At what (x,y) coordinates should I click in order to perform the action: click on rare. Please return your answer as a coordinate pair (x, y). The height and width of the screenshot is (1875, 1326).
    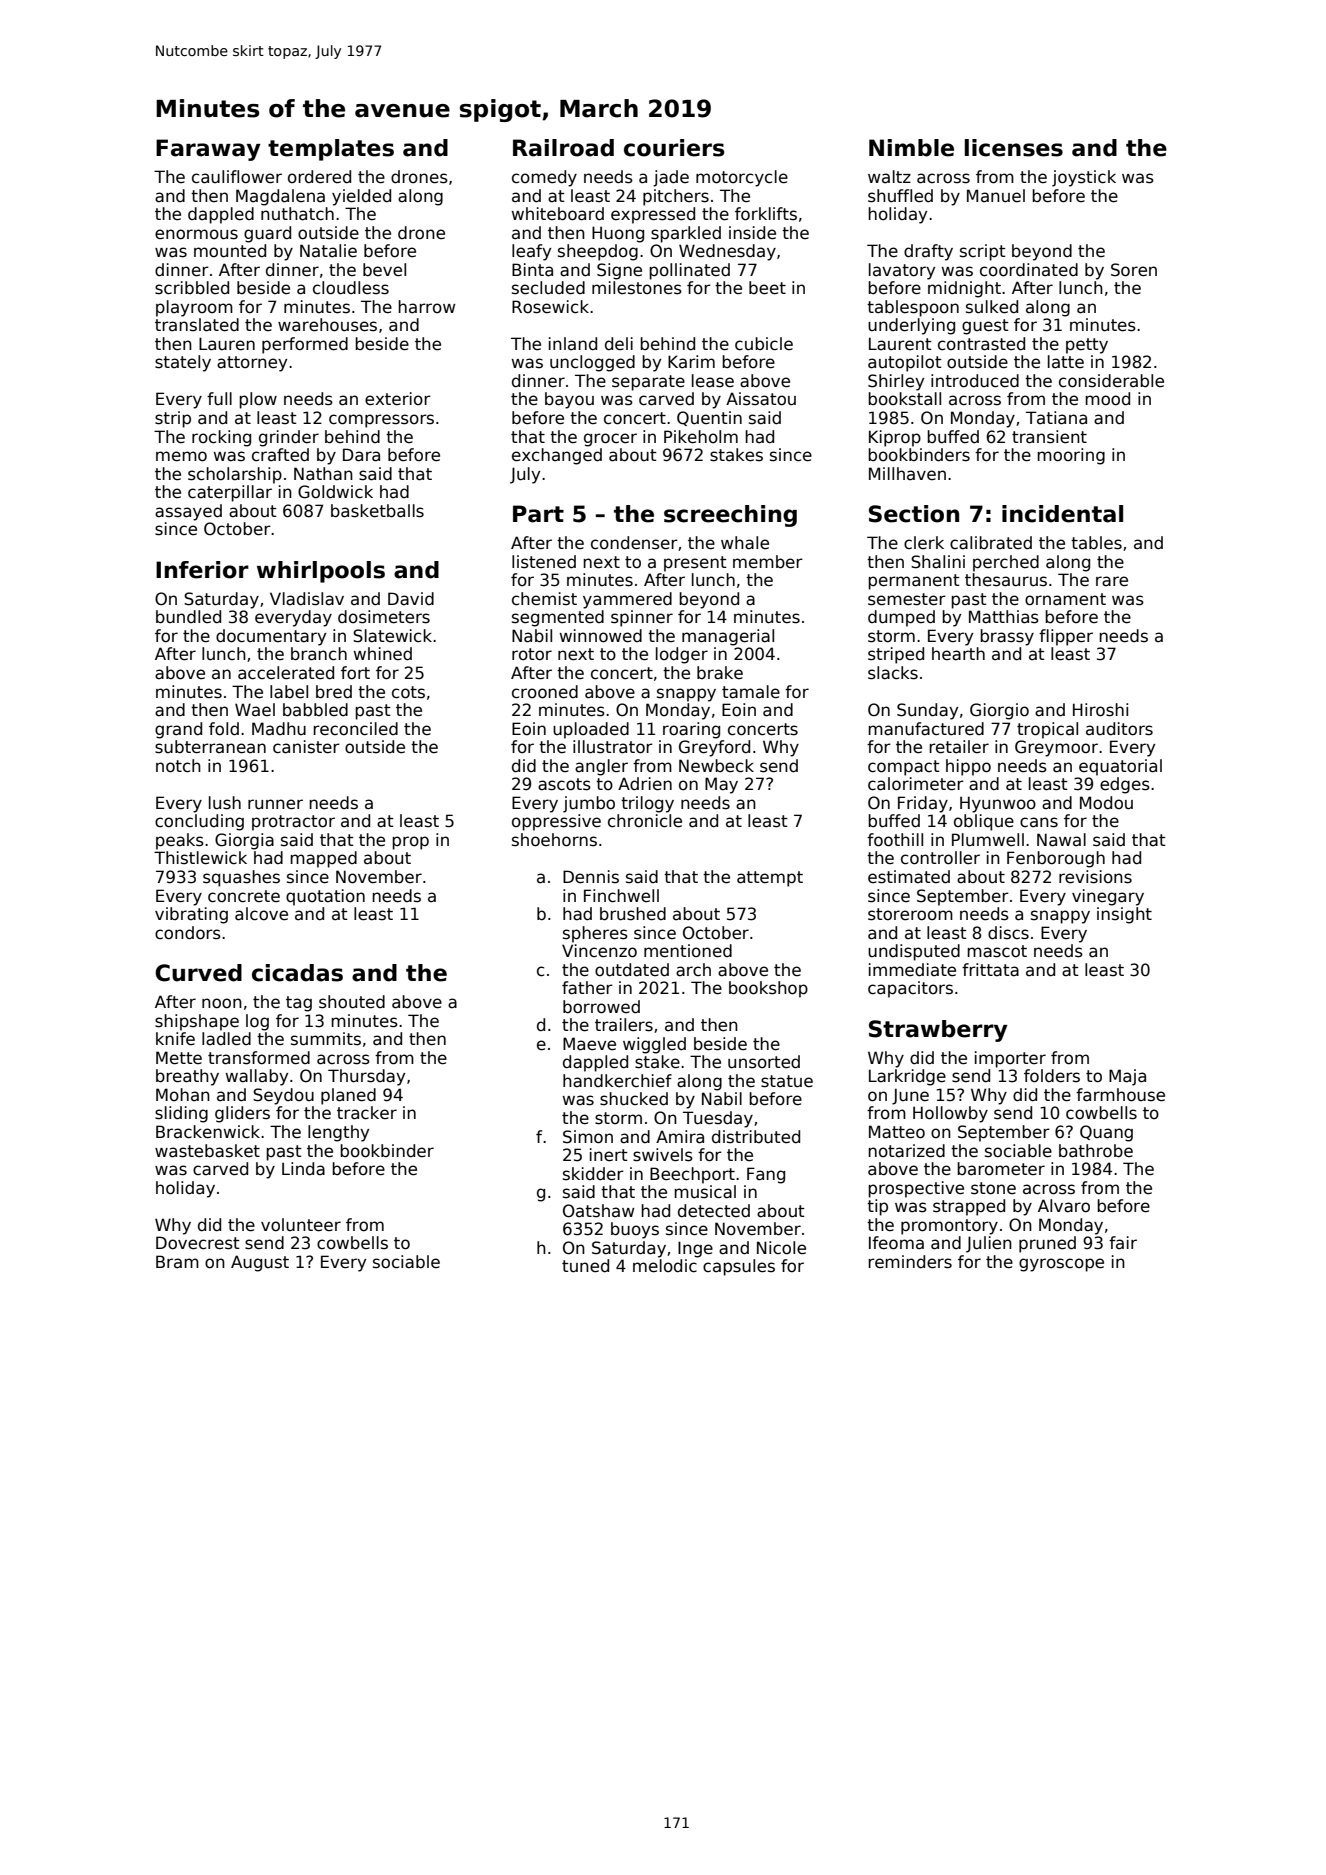
    Looking at the image, I should click on (1112, 581).
